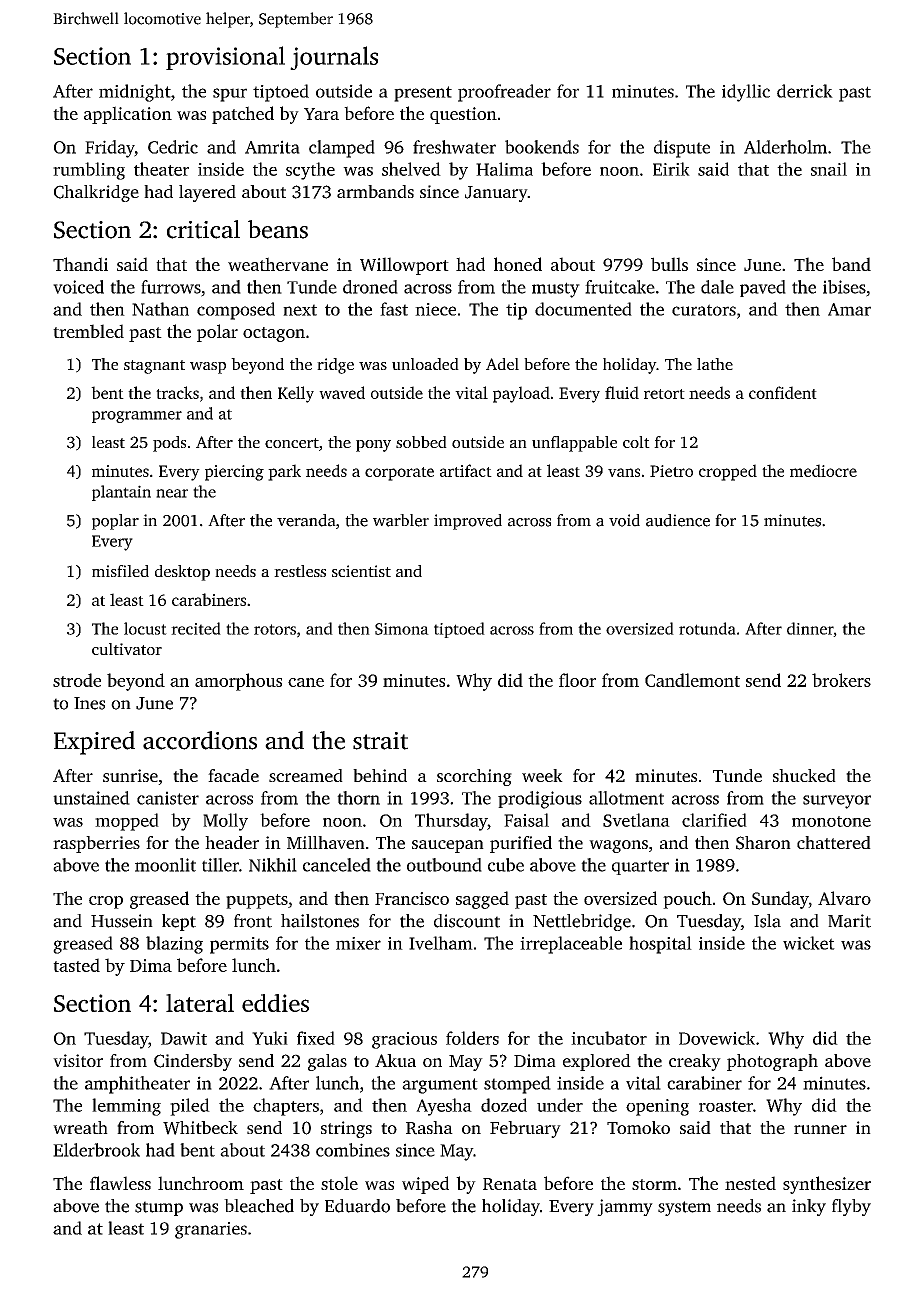  Describe the element at coordinates (120, 1183) in the screenshot. I see `flawless` at that location.
